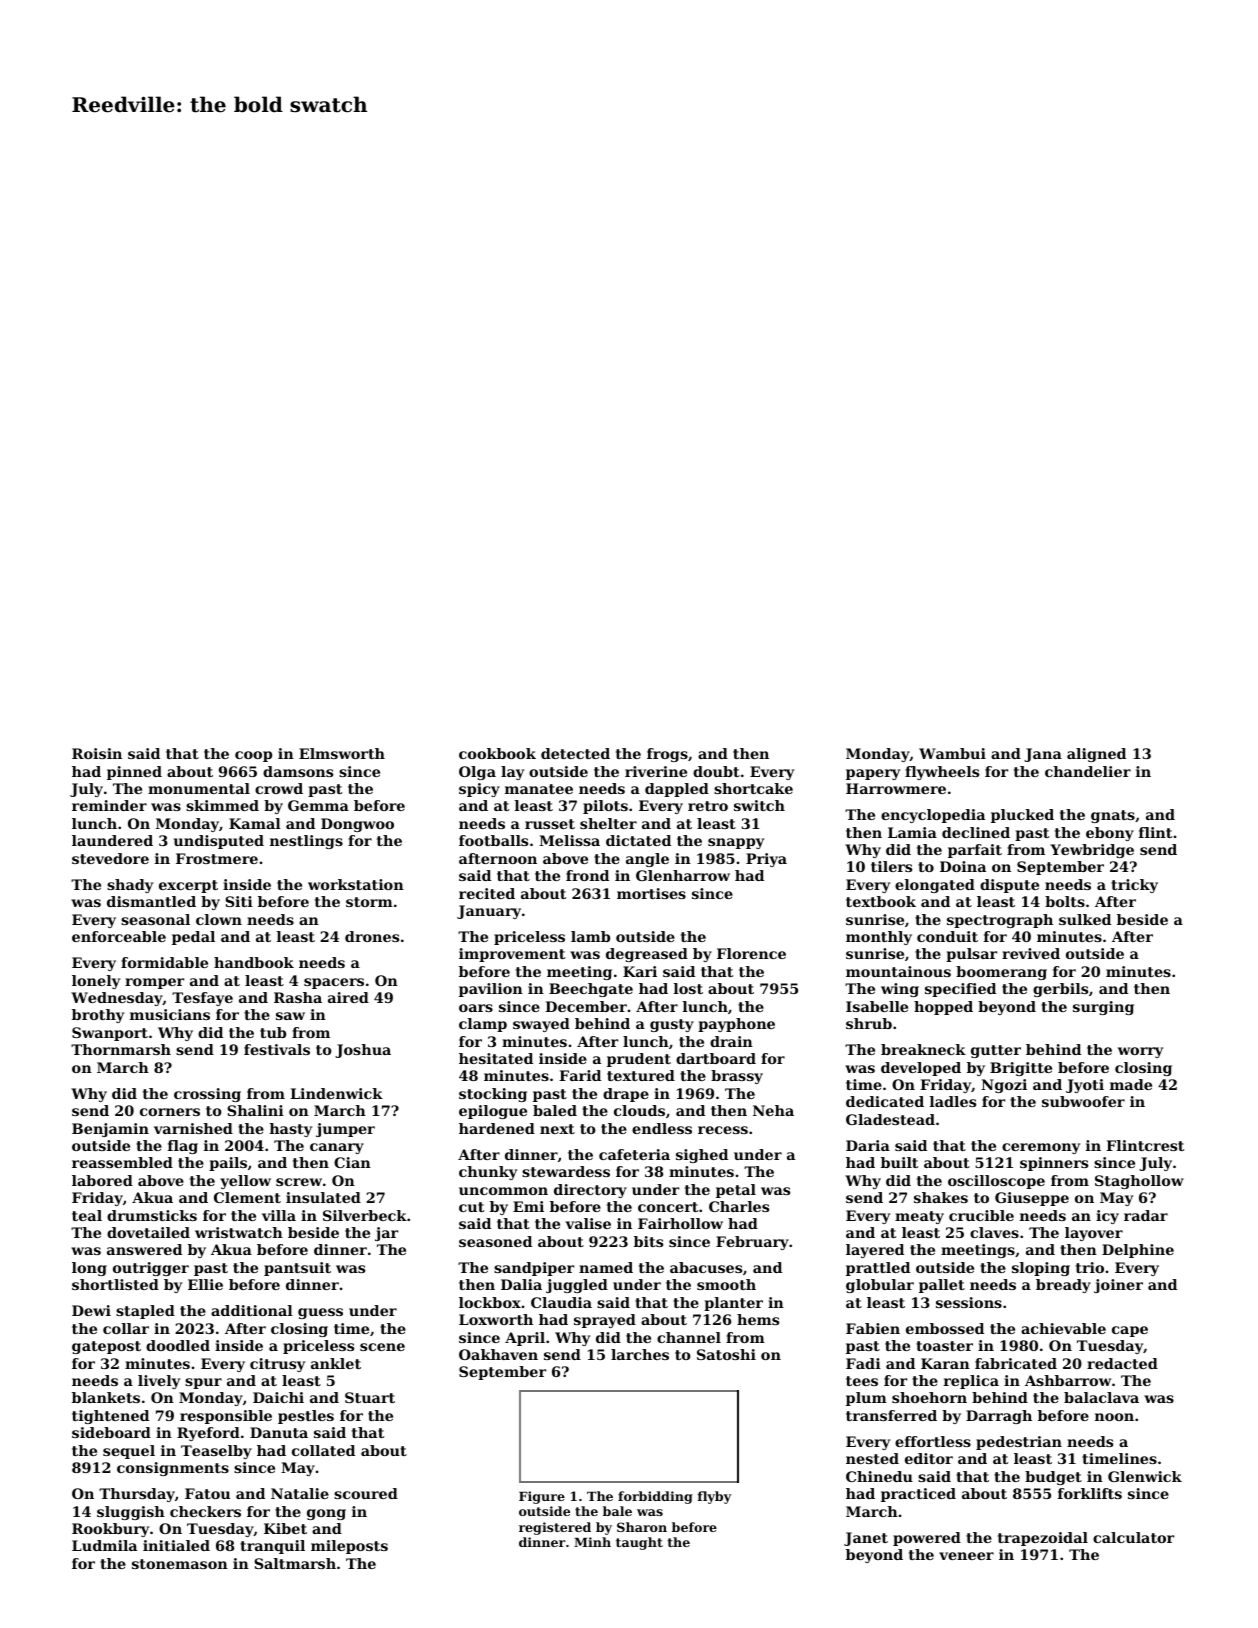 Image resolution: width=1258 pixels, height=1628 pixels. I want to click on degreased, so click(647, 955).
